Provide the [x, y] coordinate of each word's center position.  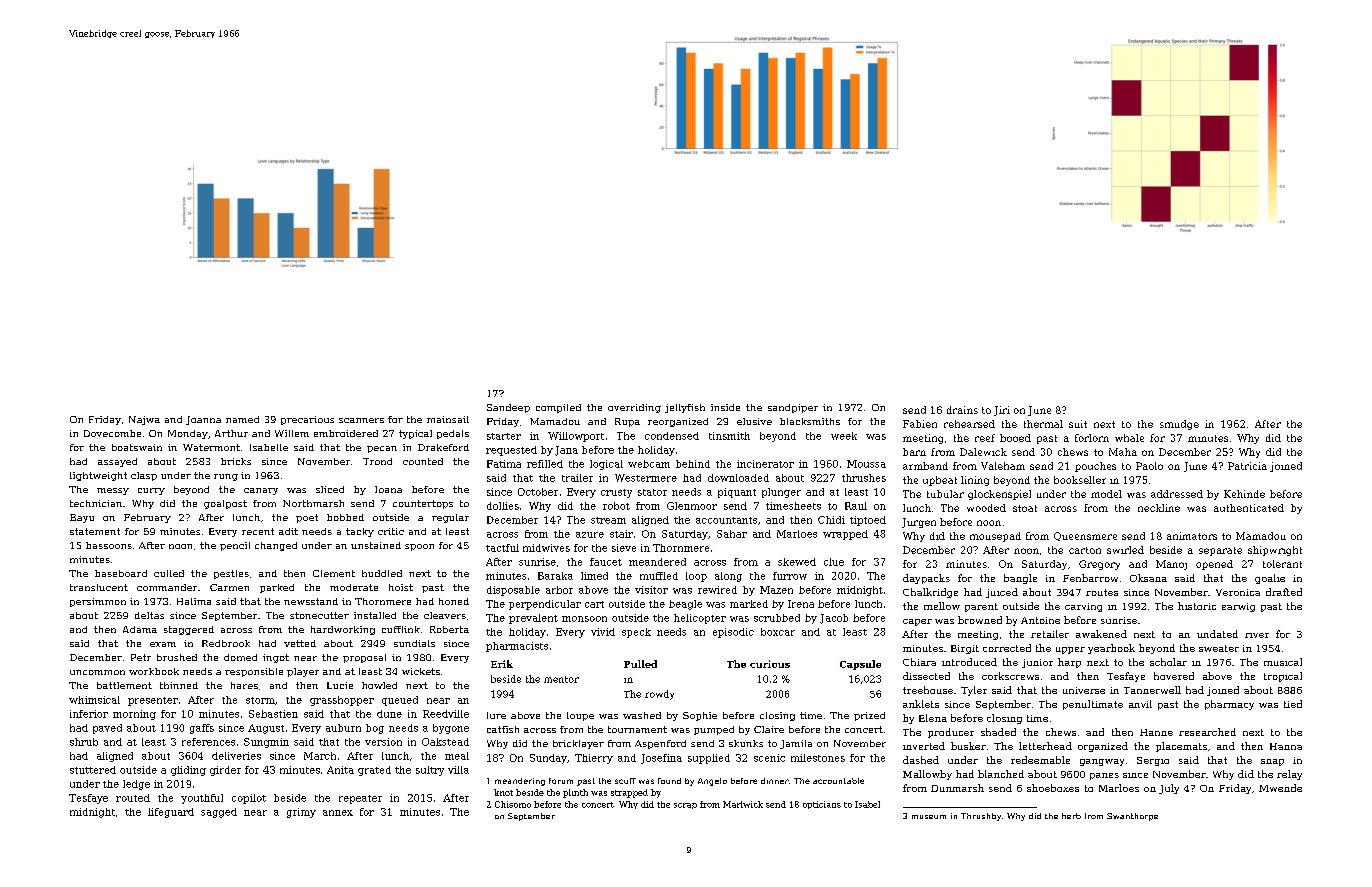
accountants [726, 520]
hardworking [343, 630]
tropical [1283, 677]
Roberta [449, 629]
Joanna [203, 420]
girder [225, 771]
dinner [775, 781]
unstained [376, 545]
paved [107, 729]
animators [1192, 536]
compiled [558, 408]
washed [642, 715]
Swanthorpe [1132, 817]
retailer [1050, 634]
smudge [1179, 425]
